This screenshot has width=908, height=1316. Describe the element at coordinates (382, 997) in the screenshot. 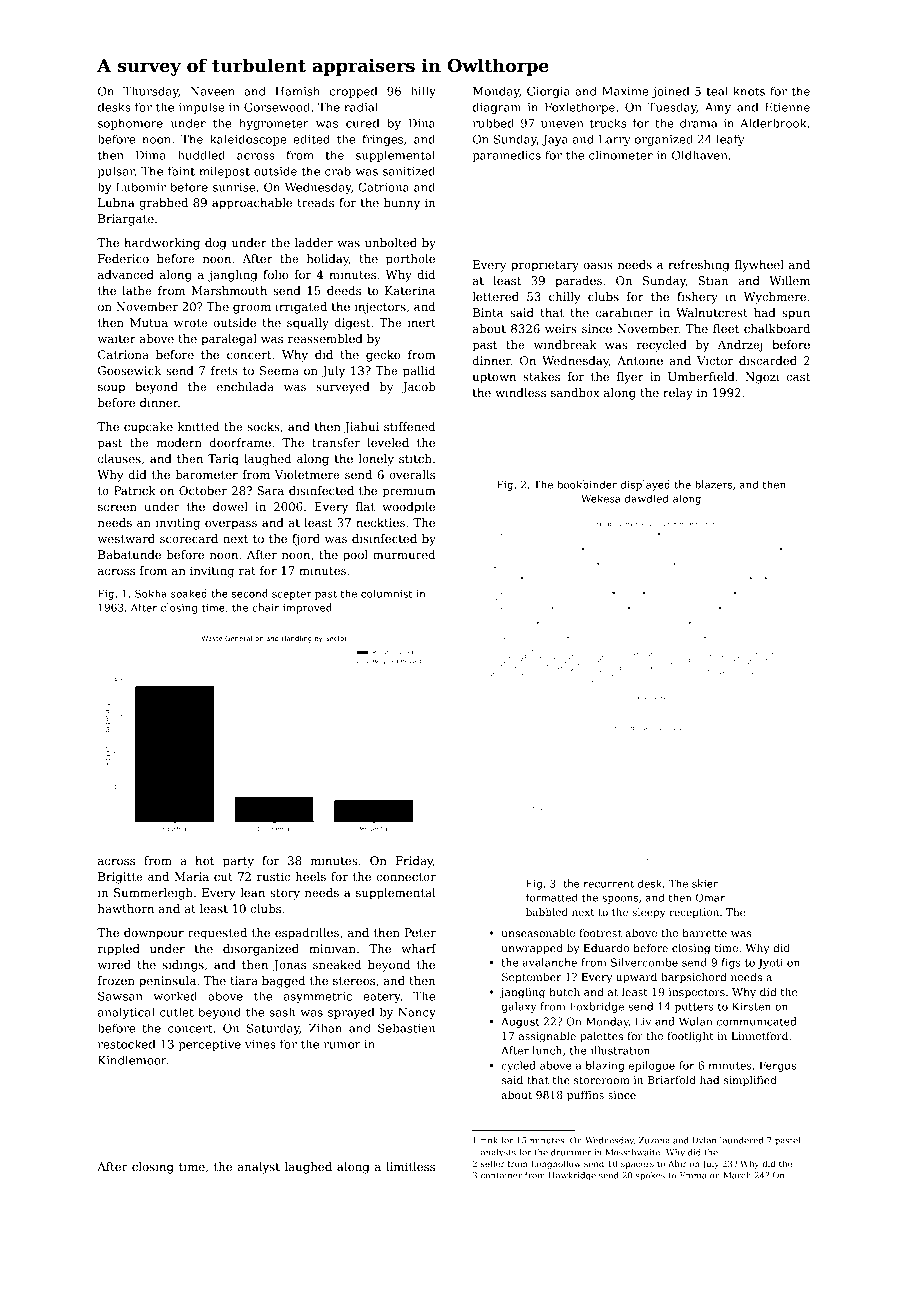

I see `eatery` at that location.
